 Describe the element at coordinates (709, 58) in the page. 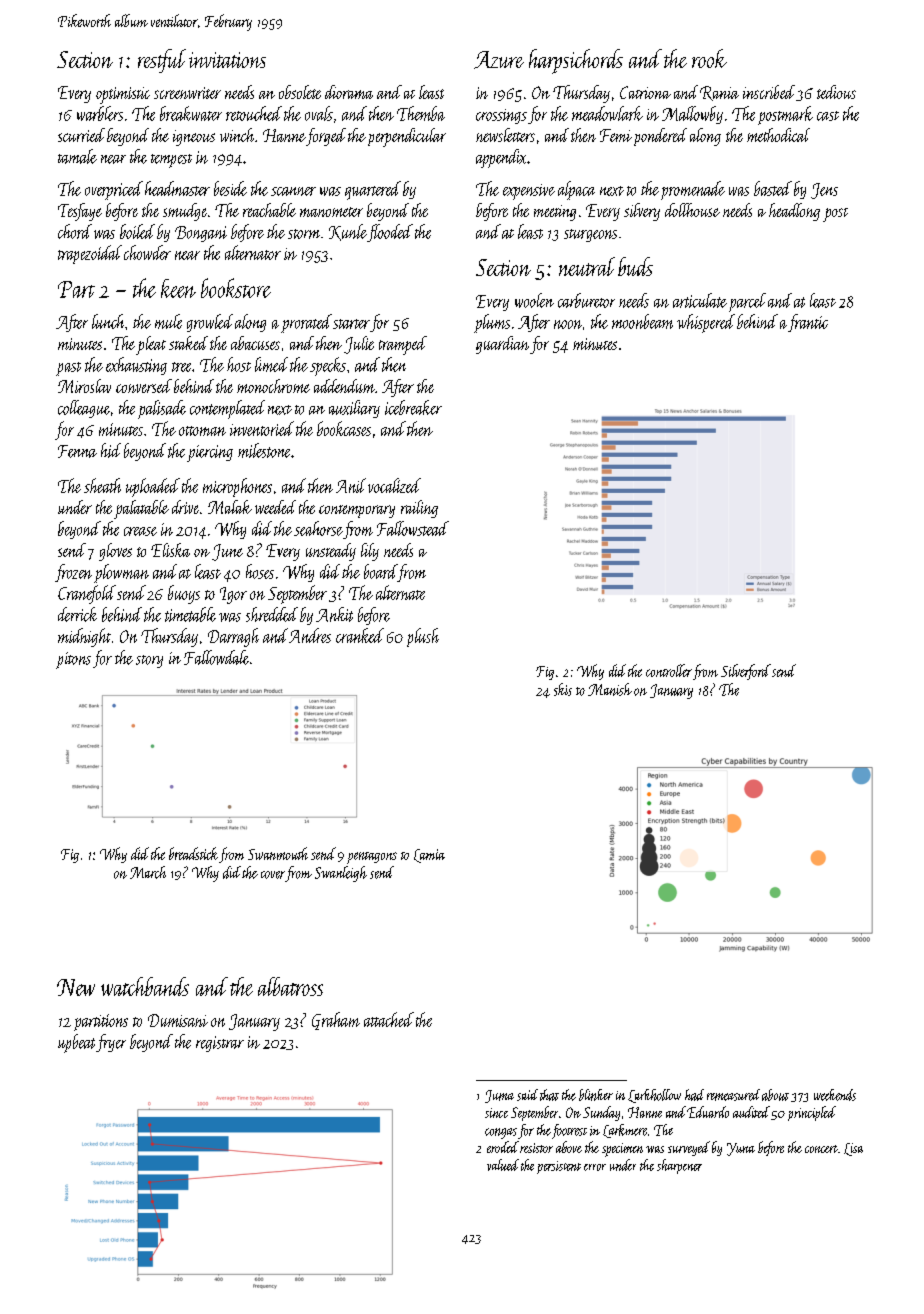

I see `rook` at that location.
